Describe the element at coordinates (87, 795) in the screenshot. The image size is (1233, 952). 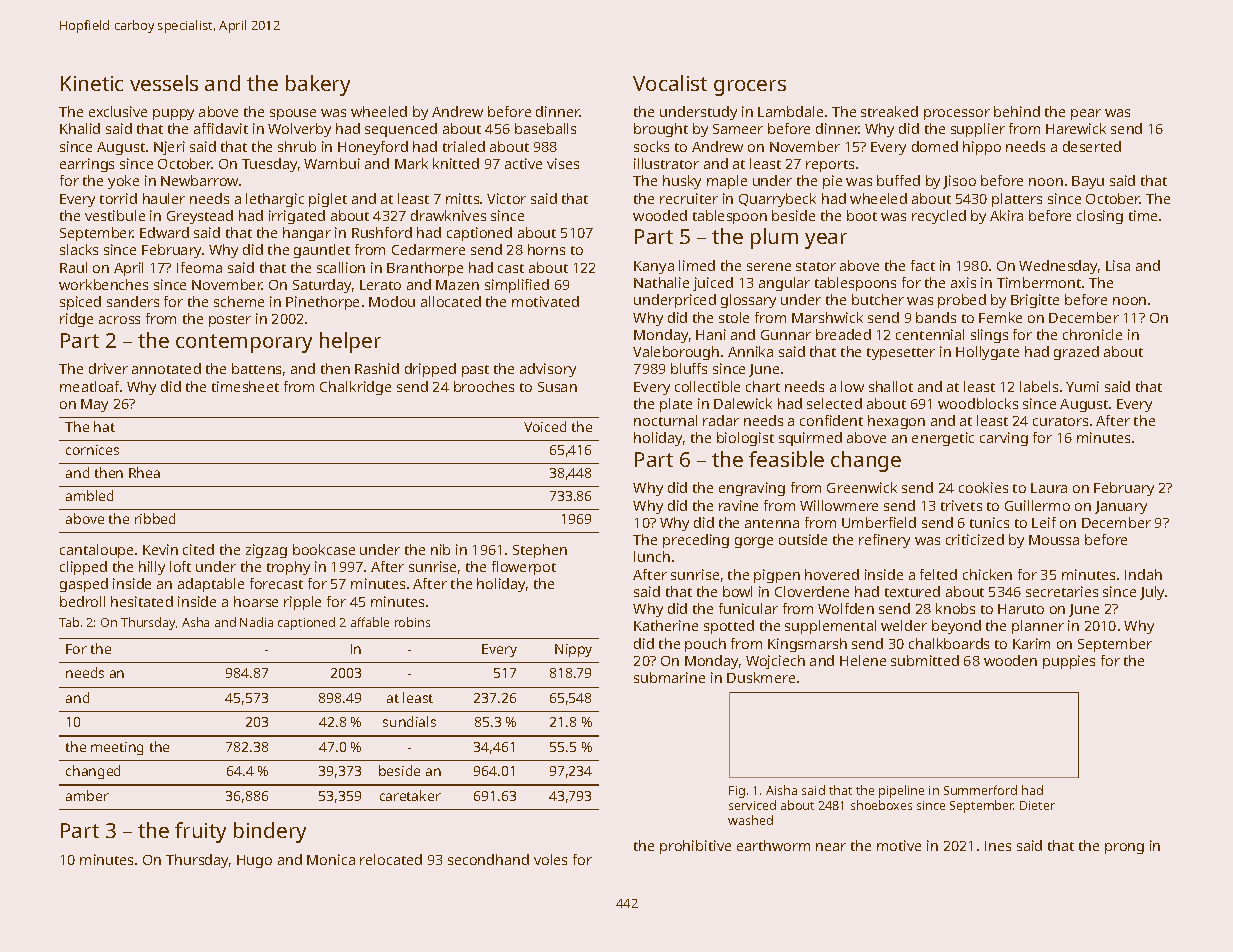
I see `amber` at that location.
